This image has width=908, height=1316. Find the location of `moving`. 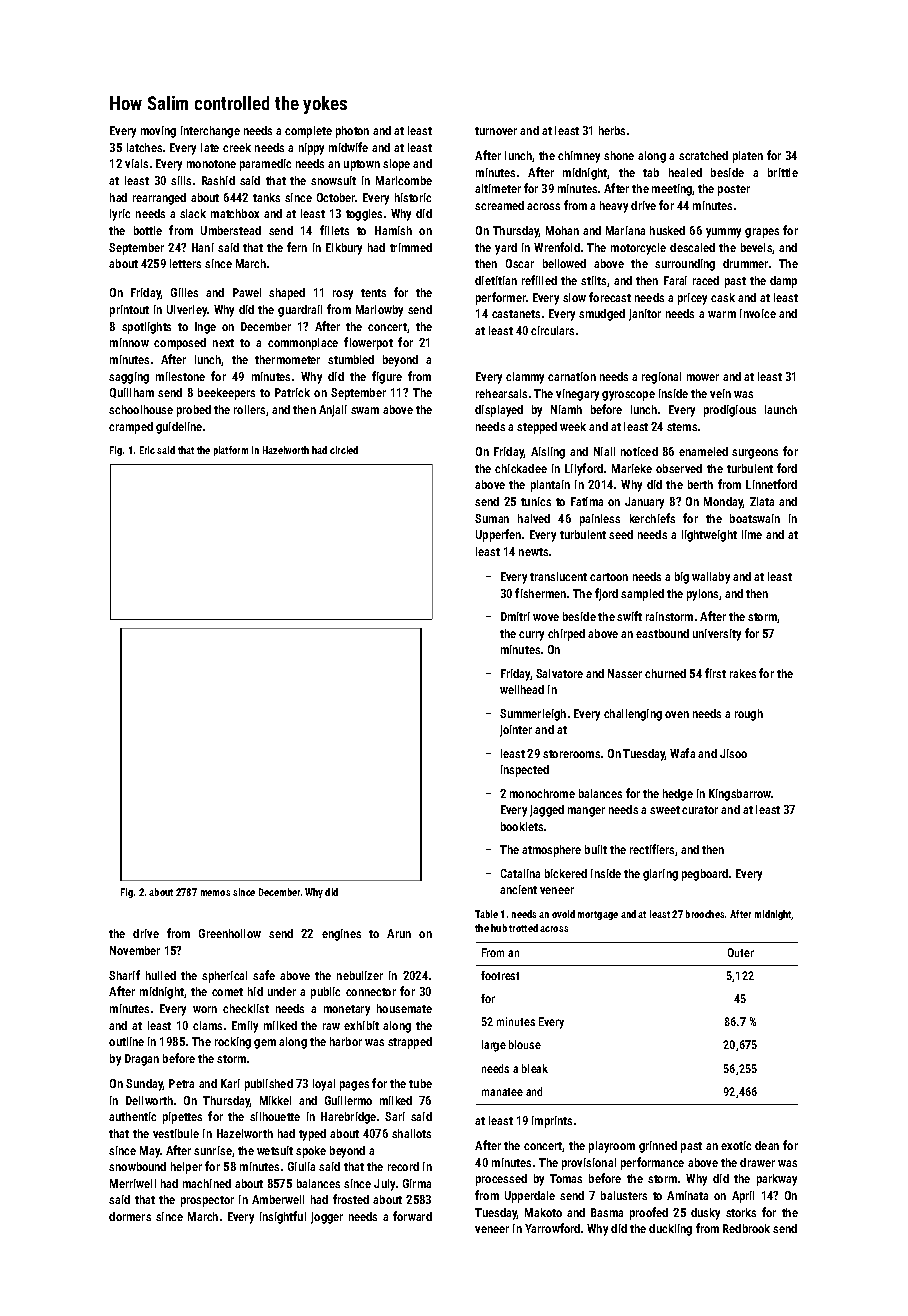

moving is located at coordinates (158, 132).
